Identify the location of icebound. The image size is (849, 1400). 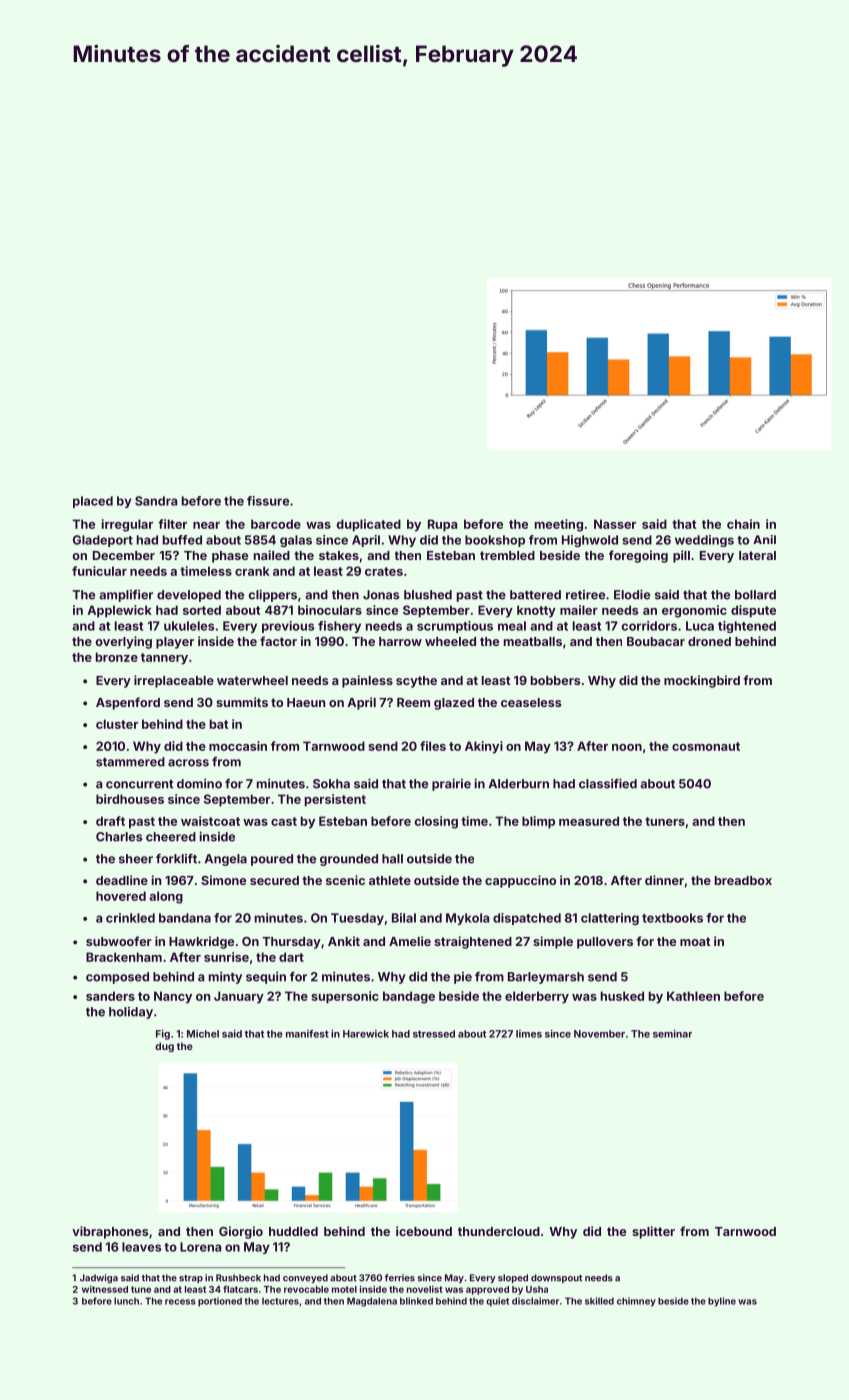
(424, 1231).
